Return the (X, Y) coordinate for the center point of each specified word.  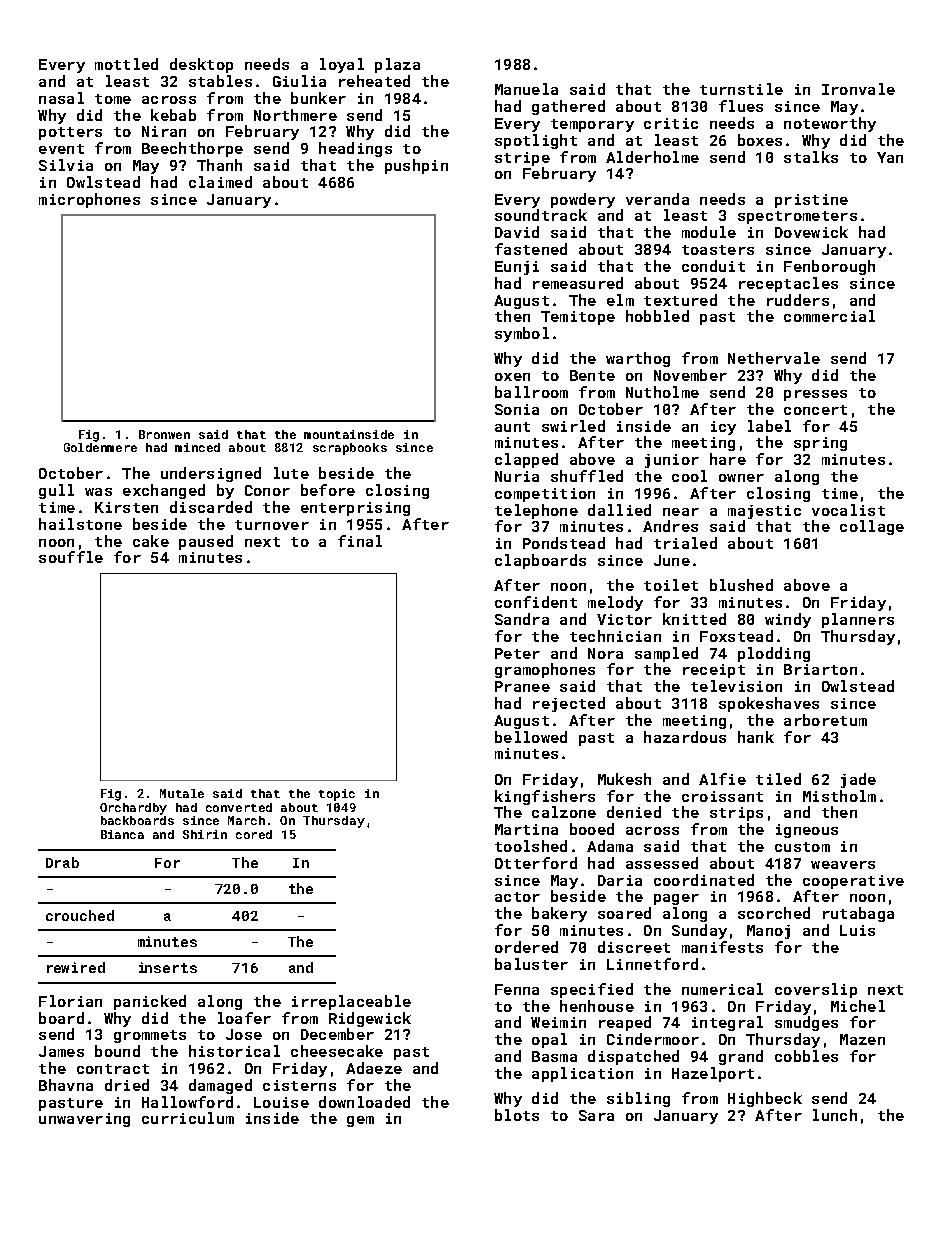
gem (360, 1121)
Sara (596, 1115)
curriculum (188, 1118)
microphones (89, 200)
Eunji (517, 268)
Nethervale (774, 358)
